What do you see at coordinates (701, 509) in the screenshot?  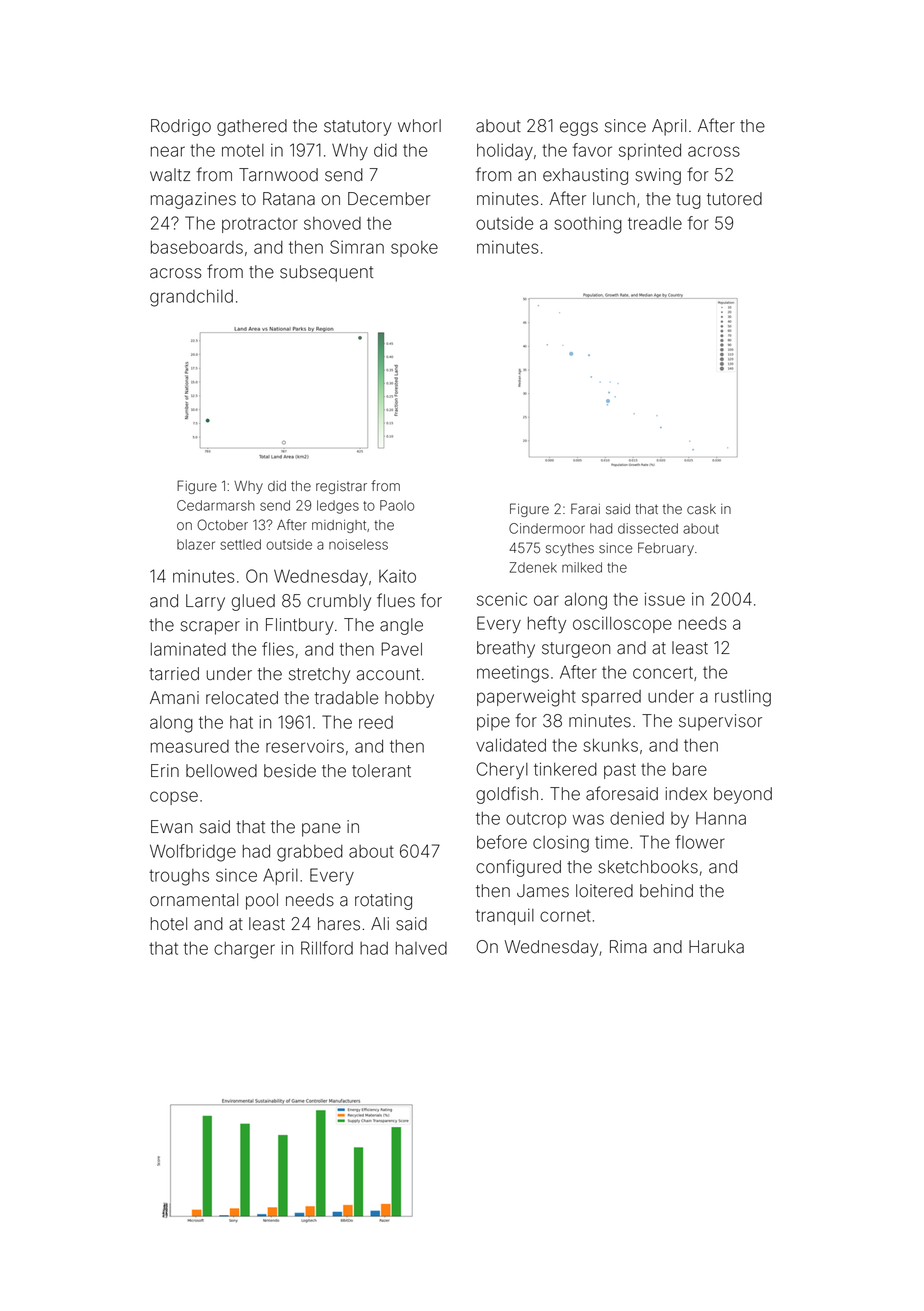 I see `cask` at bounding box center [701, 509].
